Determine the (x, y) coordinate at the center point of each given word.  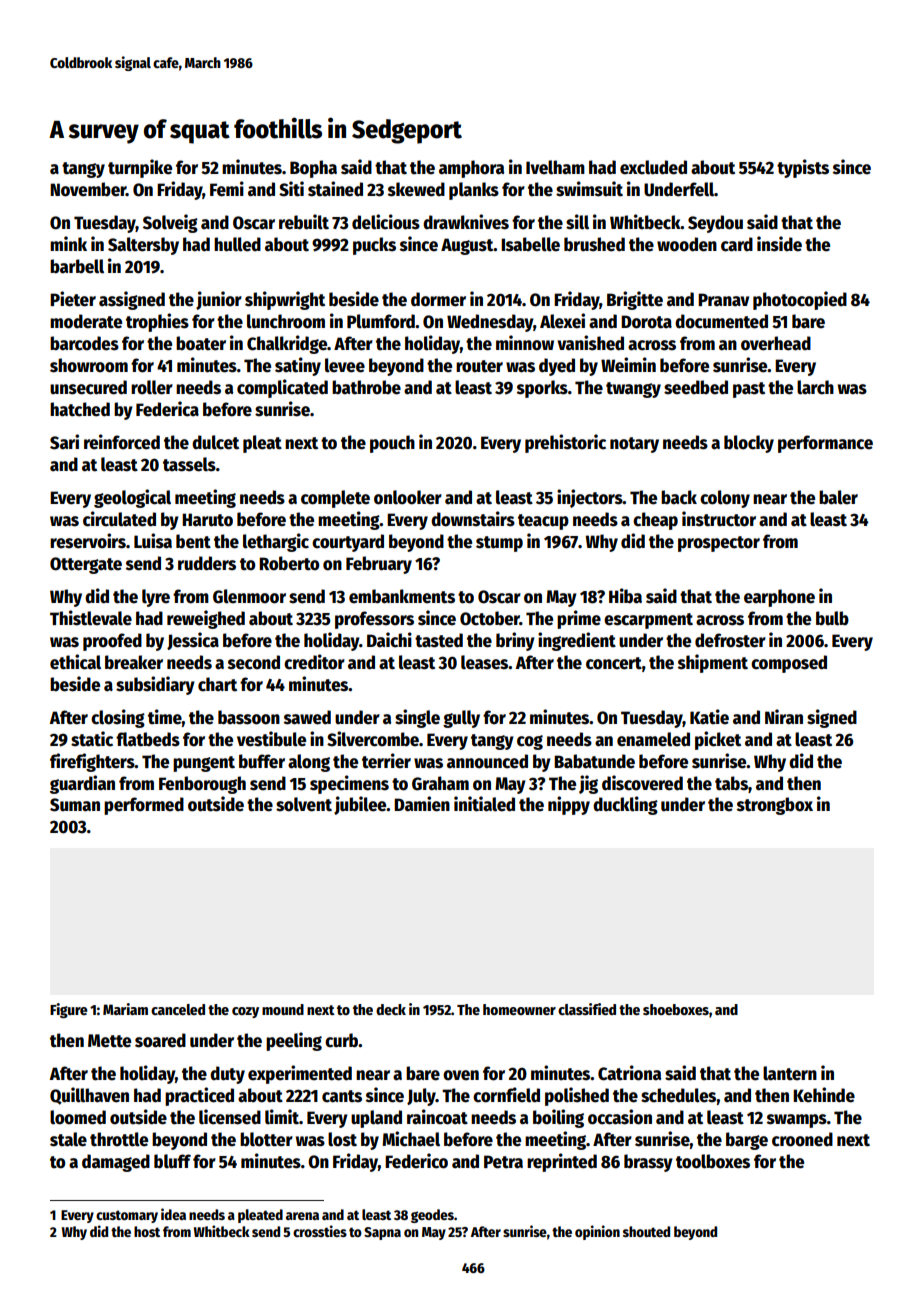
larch (815, 387)
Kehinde (824, 1095)
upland (376, 1119)
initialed (484, 804)
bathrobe (366, 387)
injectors (590, 498)
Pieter (73, 299)
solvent (304, 804)
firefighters (92, 762)
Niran (784, 717)
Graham (440, 783)
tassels (189, 464)
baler (838, 497)
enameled (653, 739)
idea (173, 1214)
